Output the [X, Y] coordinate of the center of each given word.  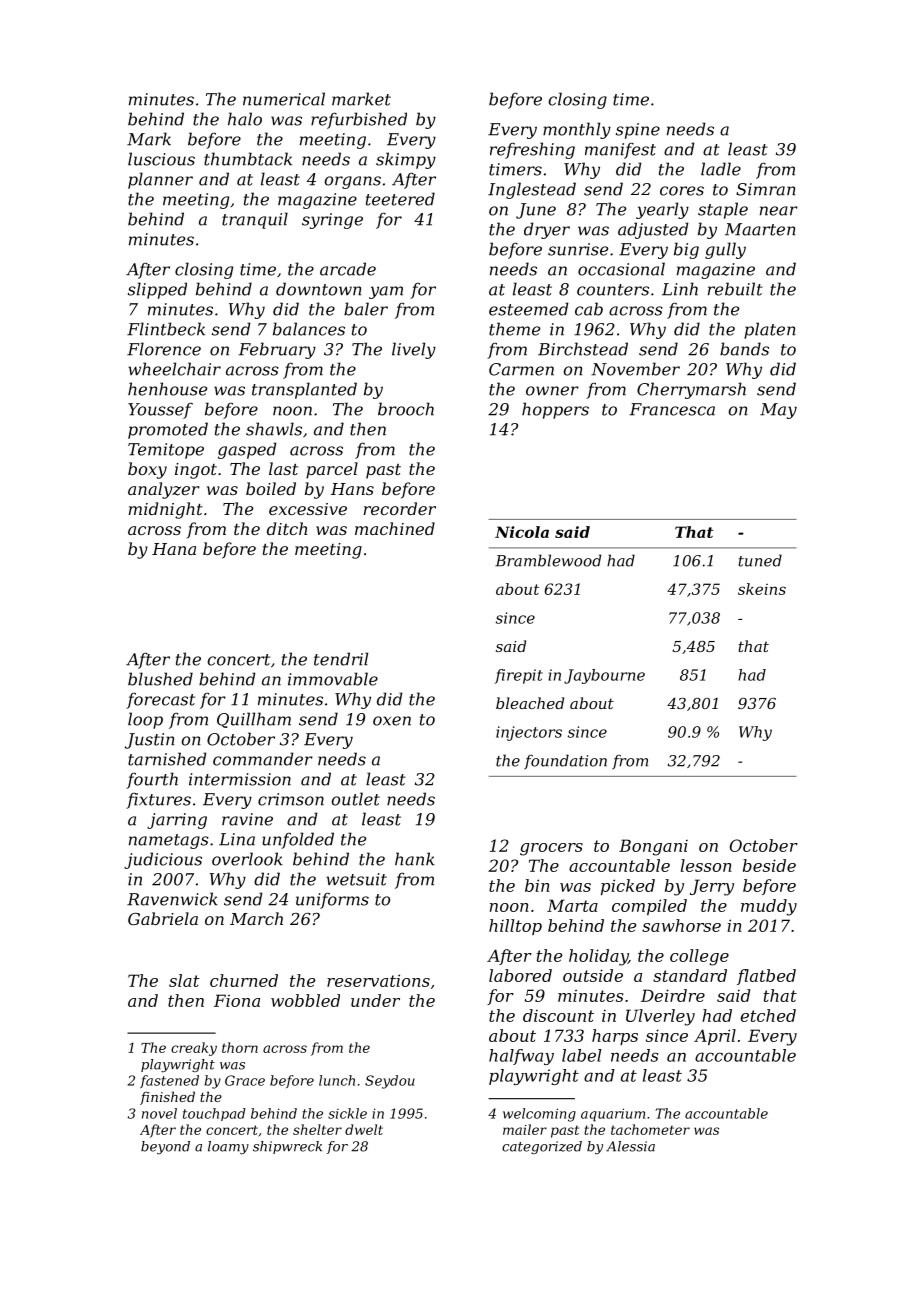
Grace [245, 1080]
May [778, 411]
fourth [152, 780]
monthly [577, 130]
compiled [649, 907]
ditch [287, 528]
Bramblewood [548, 560]
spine [638, 131]
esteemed [529, 309]
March [256, 918]
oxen [392, 721]
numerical [284, 99]
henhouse [167, 389]
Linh [680, 289]
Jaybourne [604, 676]
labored [520, 975]
